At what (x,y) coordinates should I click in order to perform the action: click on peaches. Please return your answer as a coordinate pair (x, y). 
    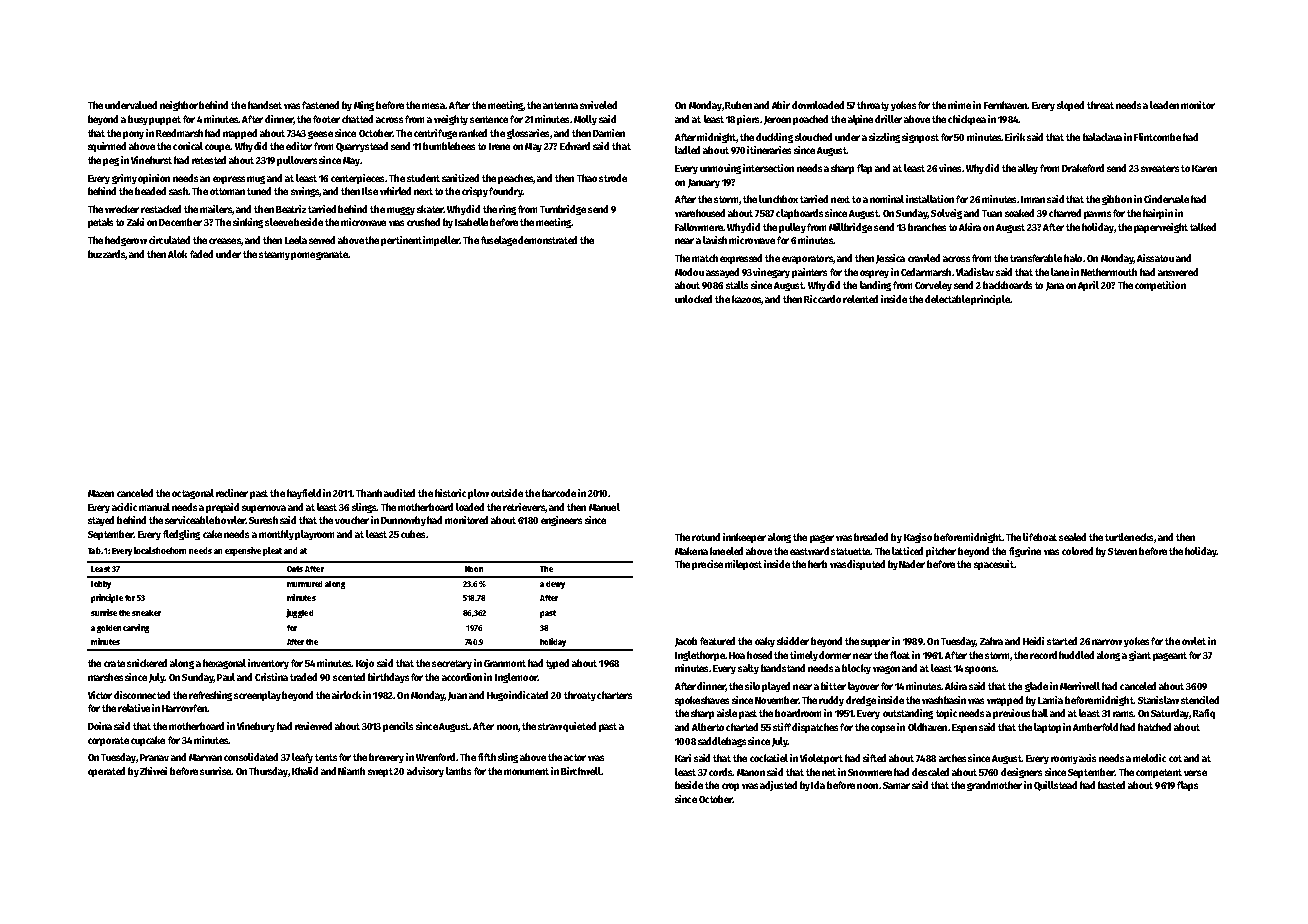
    Looking at the image, I should click on (515, 179).
